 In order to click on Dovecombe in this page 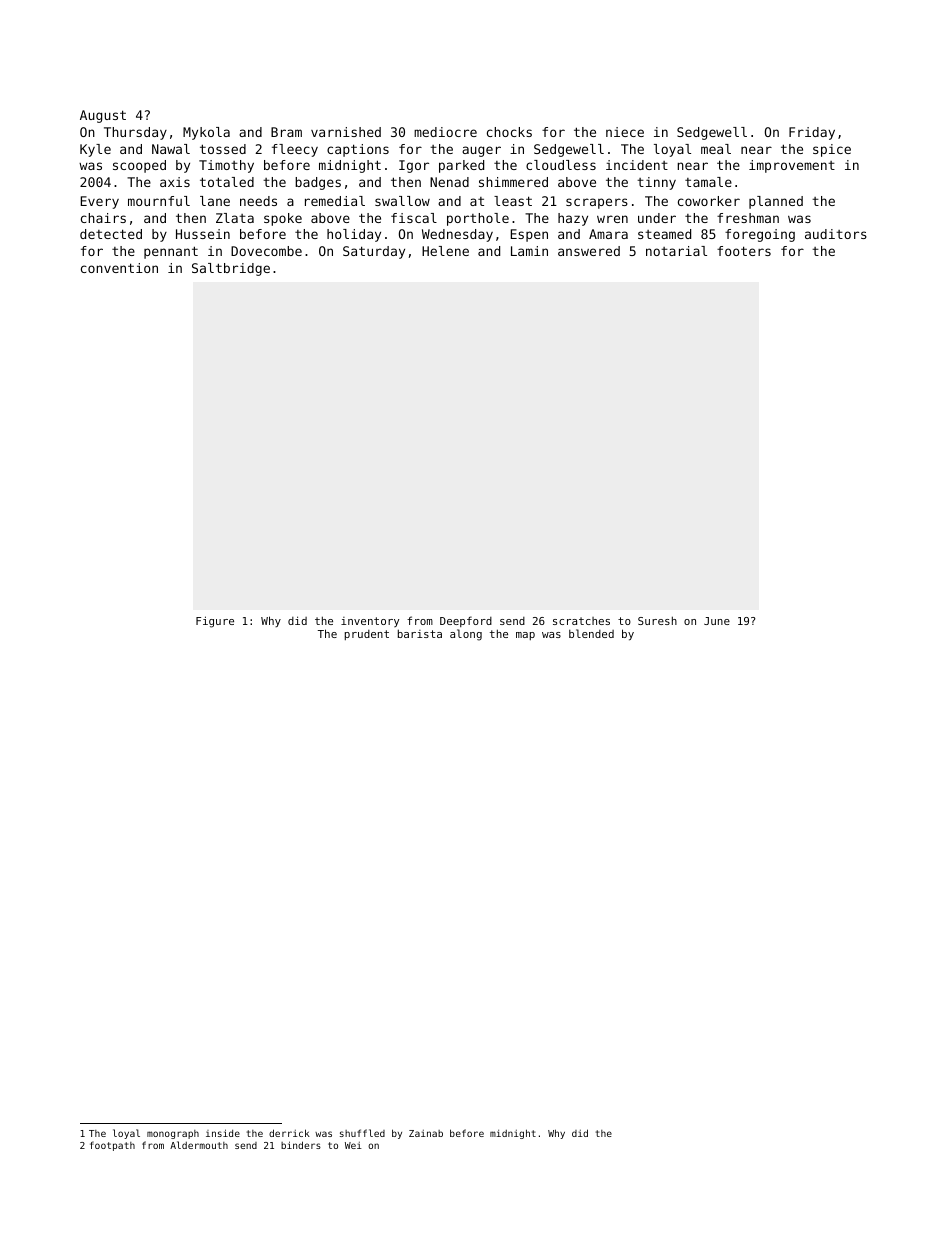, I will do `click(266, 251)`.
